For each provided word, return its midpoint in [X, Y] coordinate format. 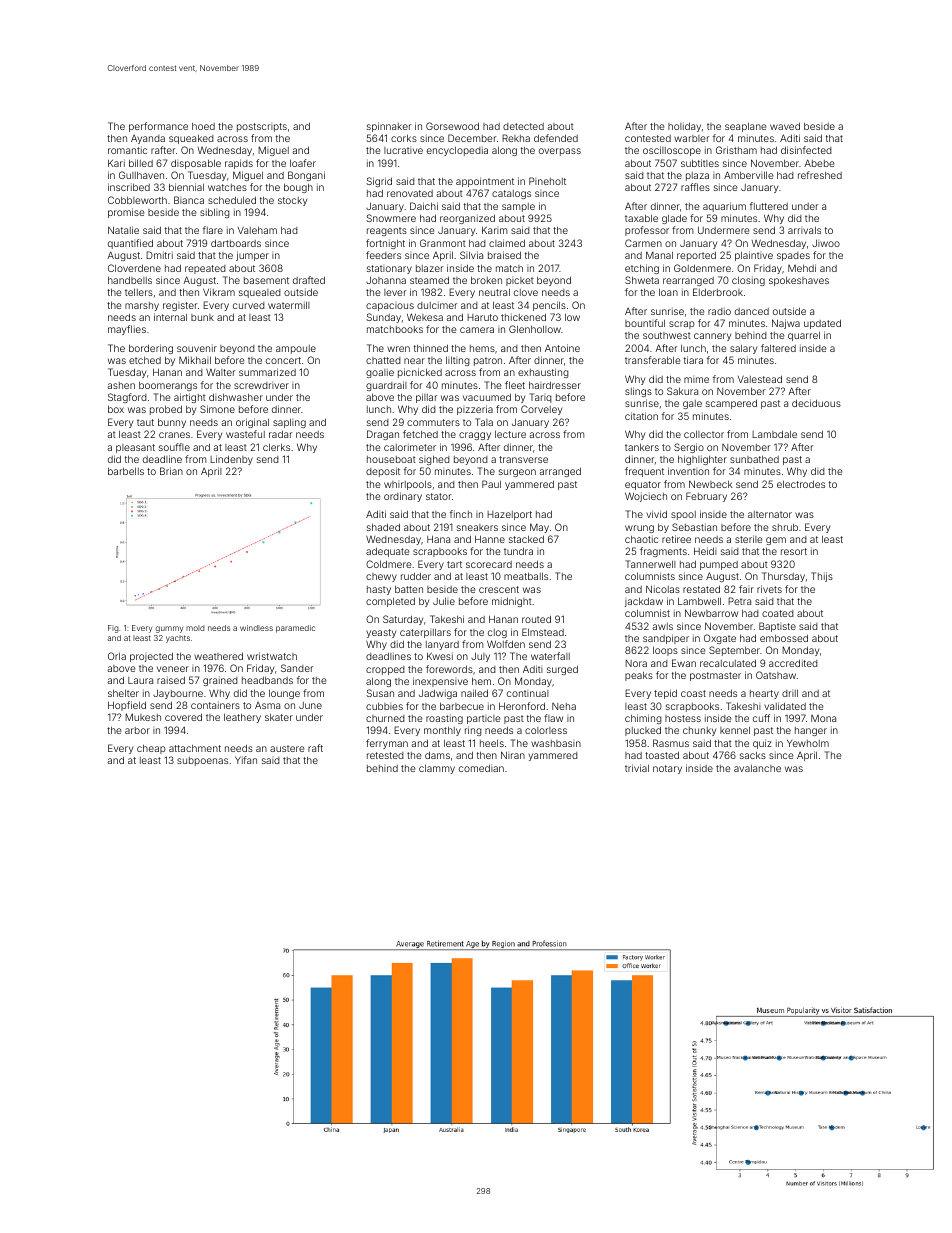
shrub [785, 527]
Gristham [736, 150]
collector [704, 434]
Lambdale [774, 434]
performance [158, 127]
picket [520, 281]
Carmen [643, 243]
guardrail [386, 386]
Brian [171, 471]
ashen [121, 385]
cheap [151, 749]
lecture [510, 434]
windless [256, 628]
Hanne [490, 539]
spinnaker [389, 127]
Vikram [219, 292]
